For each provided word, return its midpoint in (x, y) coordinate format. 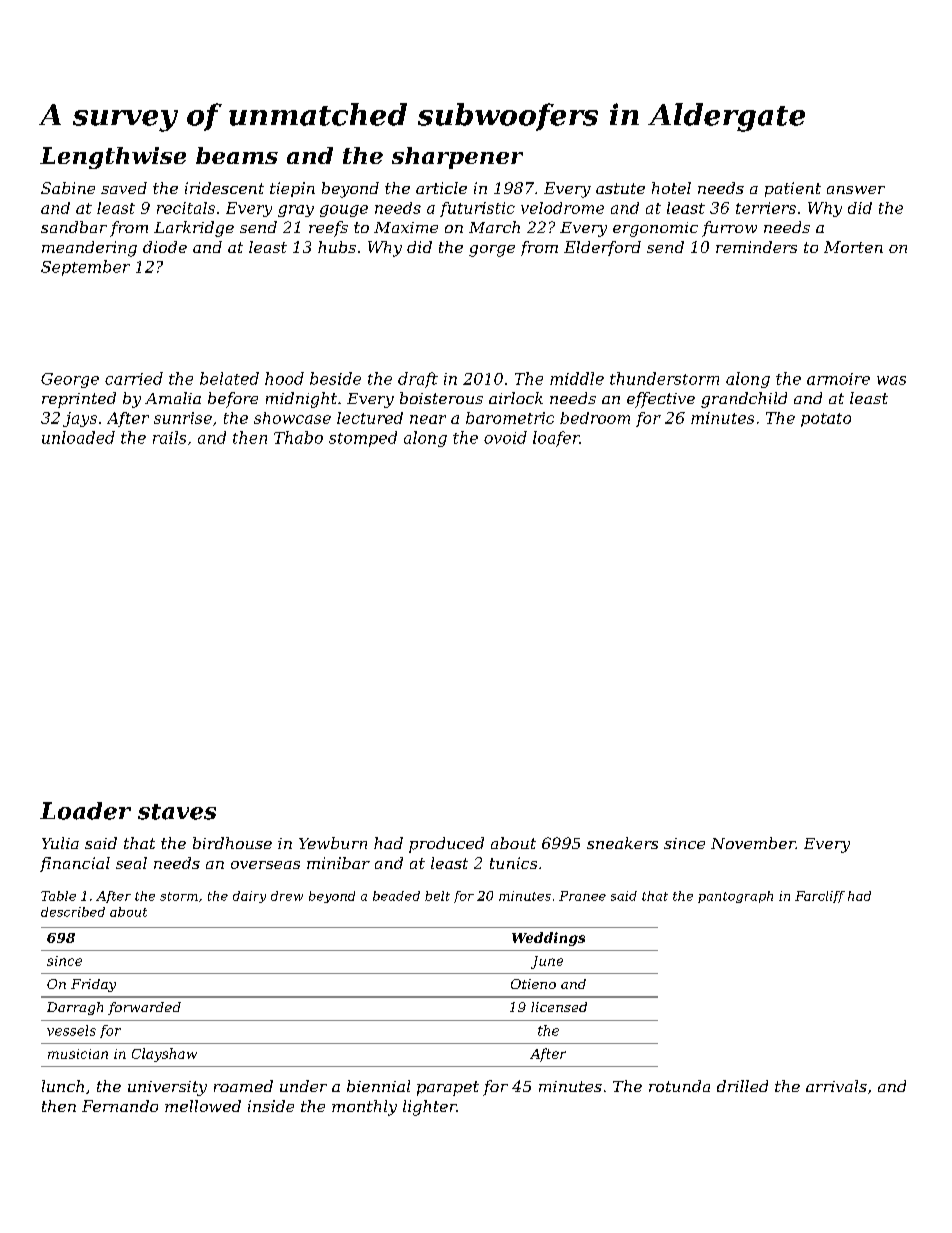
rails (169, 437)
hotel (671, 188)
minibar (338, 863)
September (85, 268)
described (73, 912)
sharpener (457, 158)
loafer (556, 439)
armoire (838, 379)
